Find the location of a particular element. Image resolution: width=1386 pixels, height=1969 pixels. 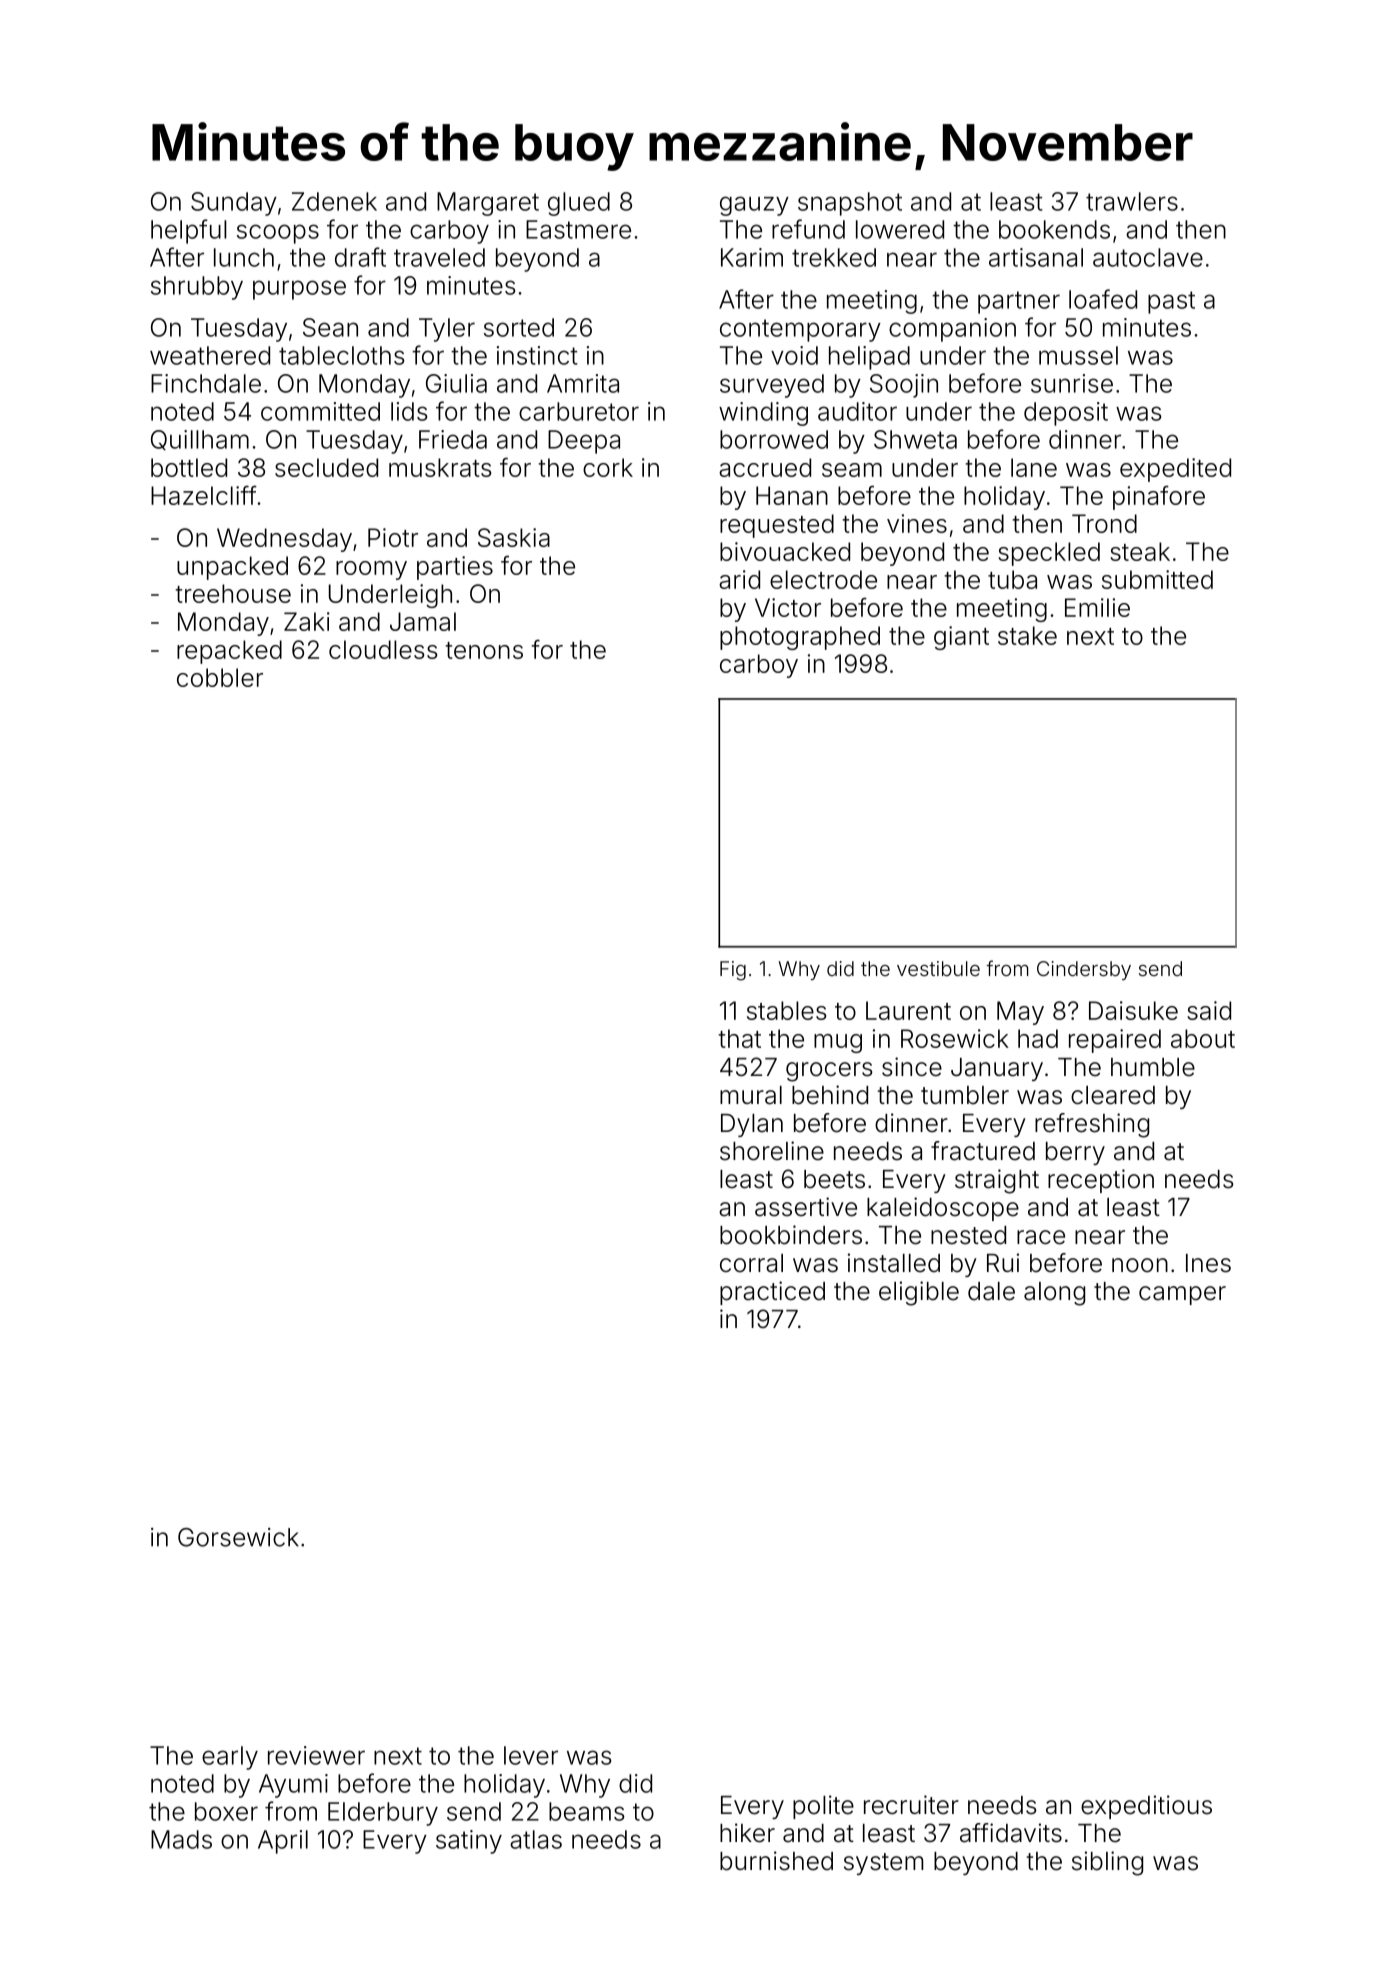

requested is located at coordinates (777, 526).
